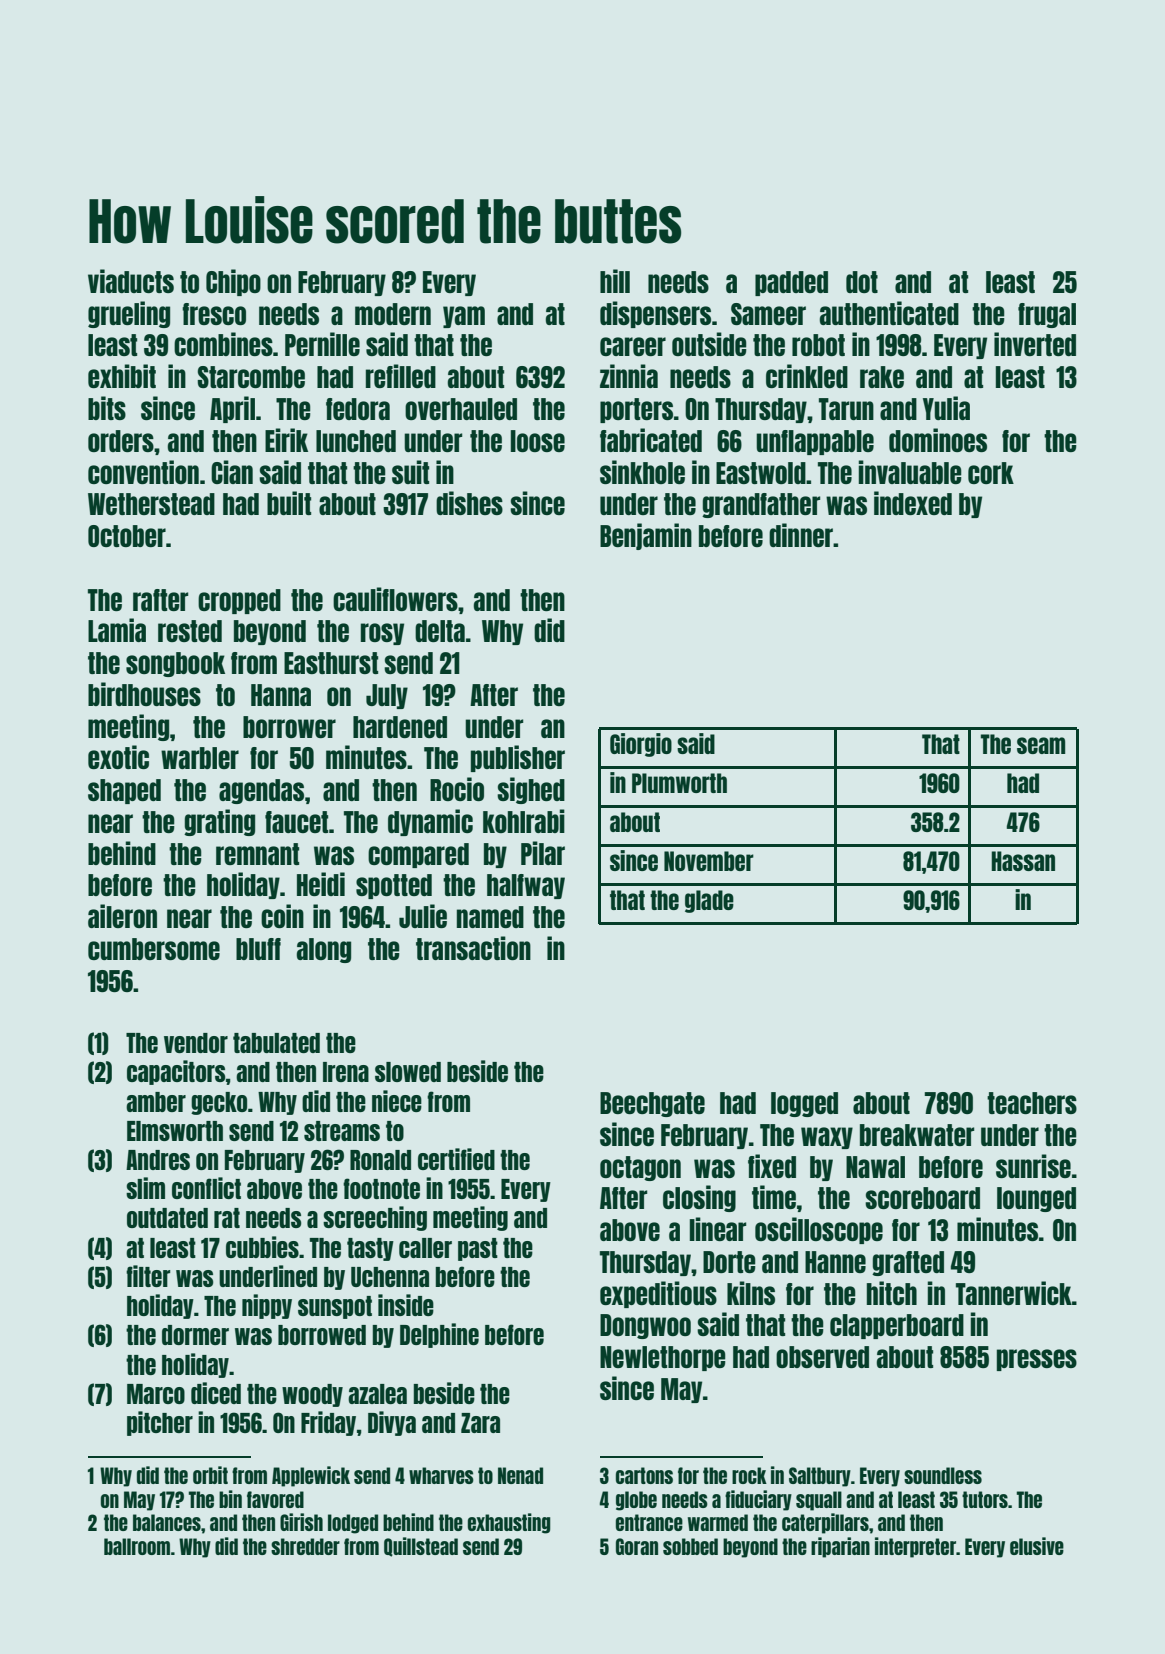 Image resolution: width=1165 pixels, height=1654 pixels. I want to click on viaducts, so click(131, 281).
